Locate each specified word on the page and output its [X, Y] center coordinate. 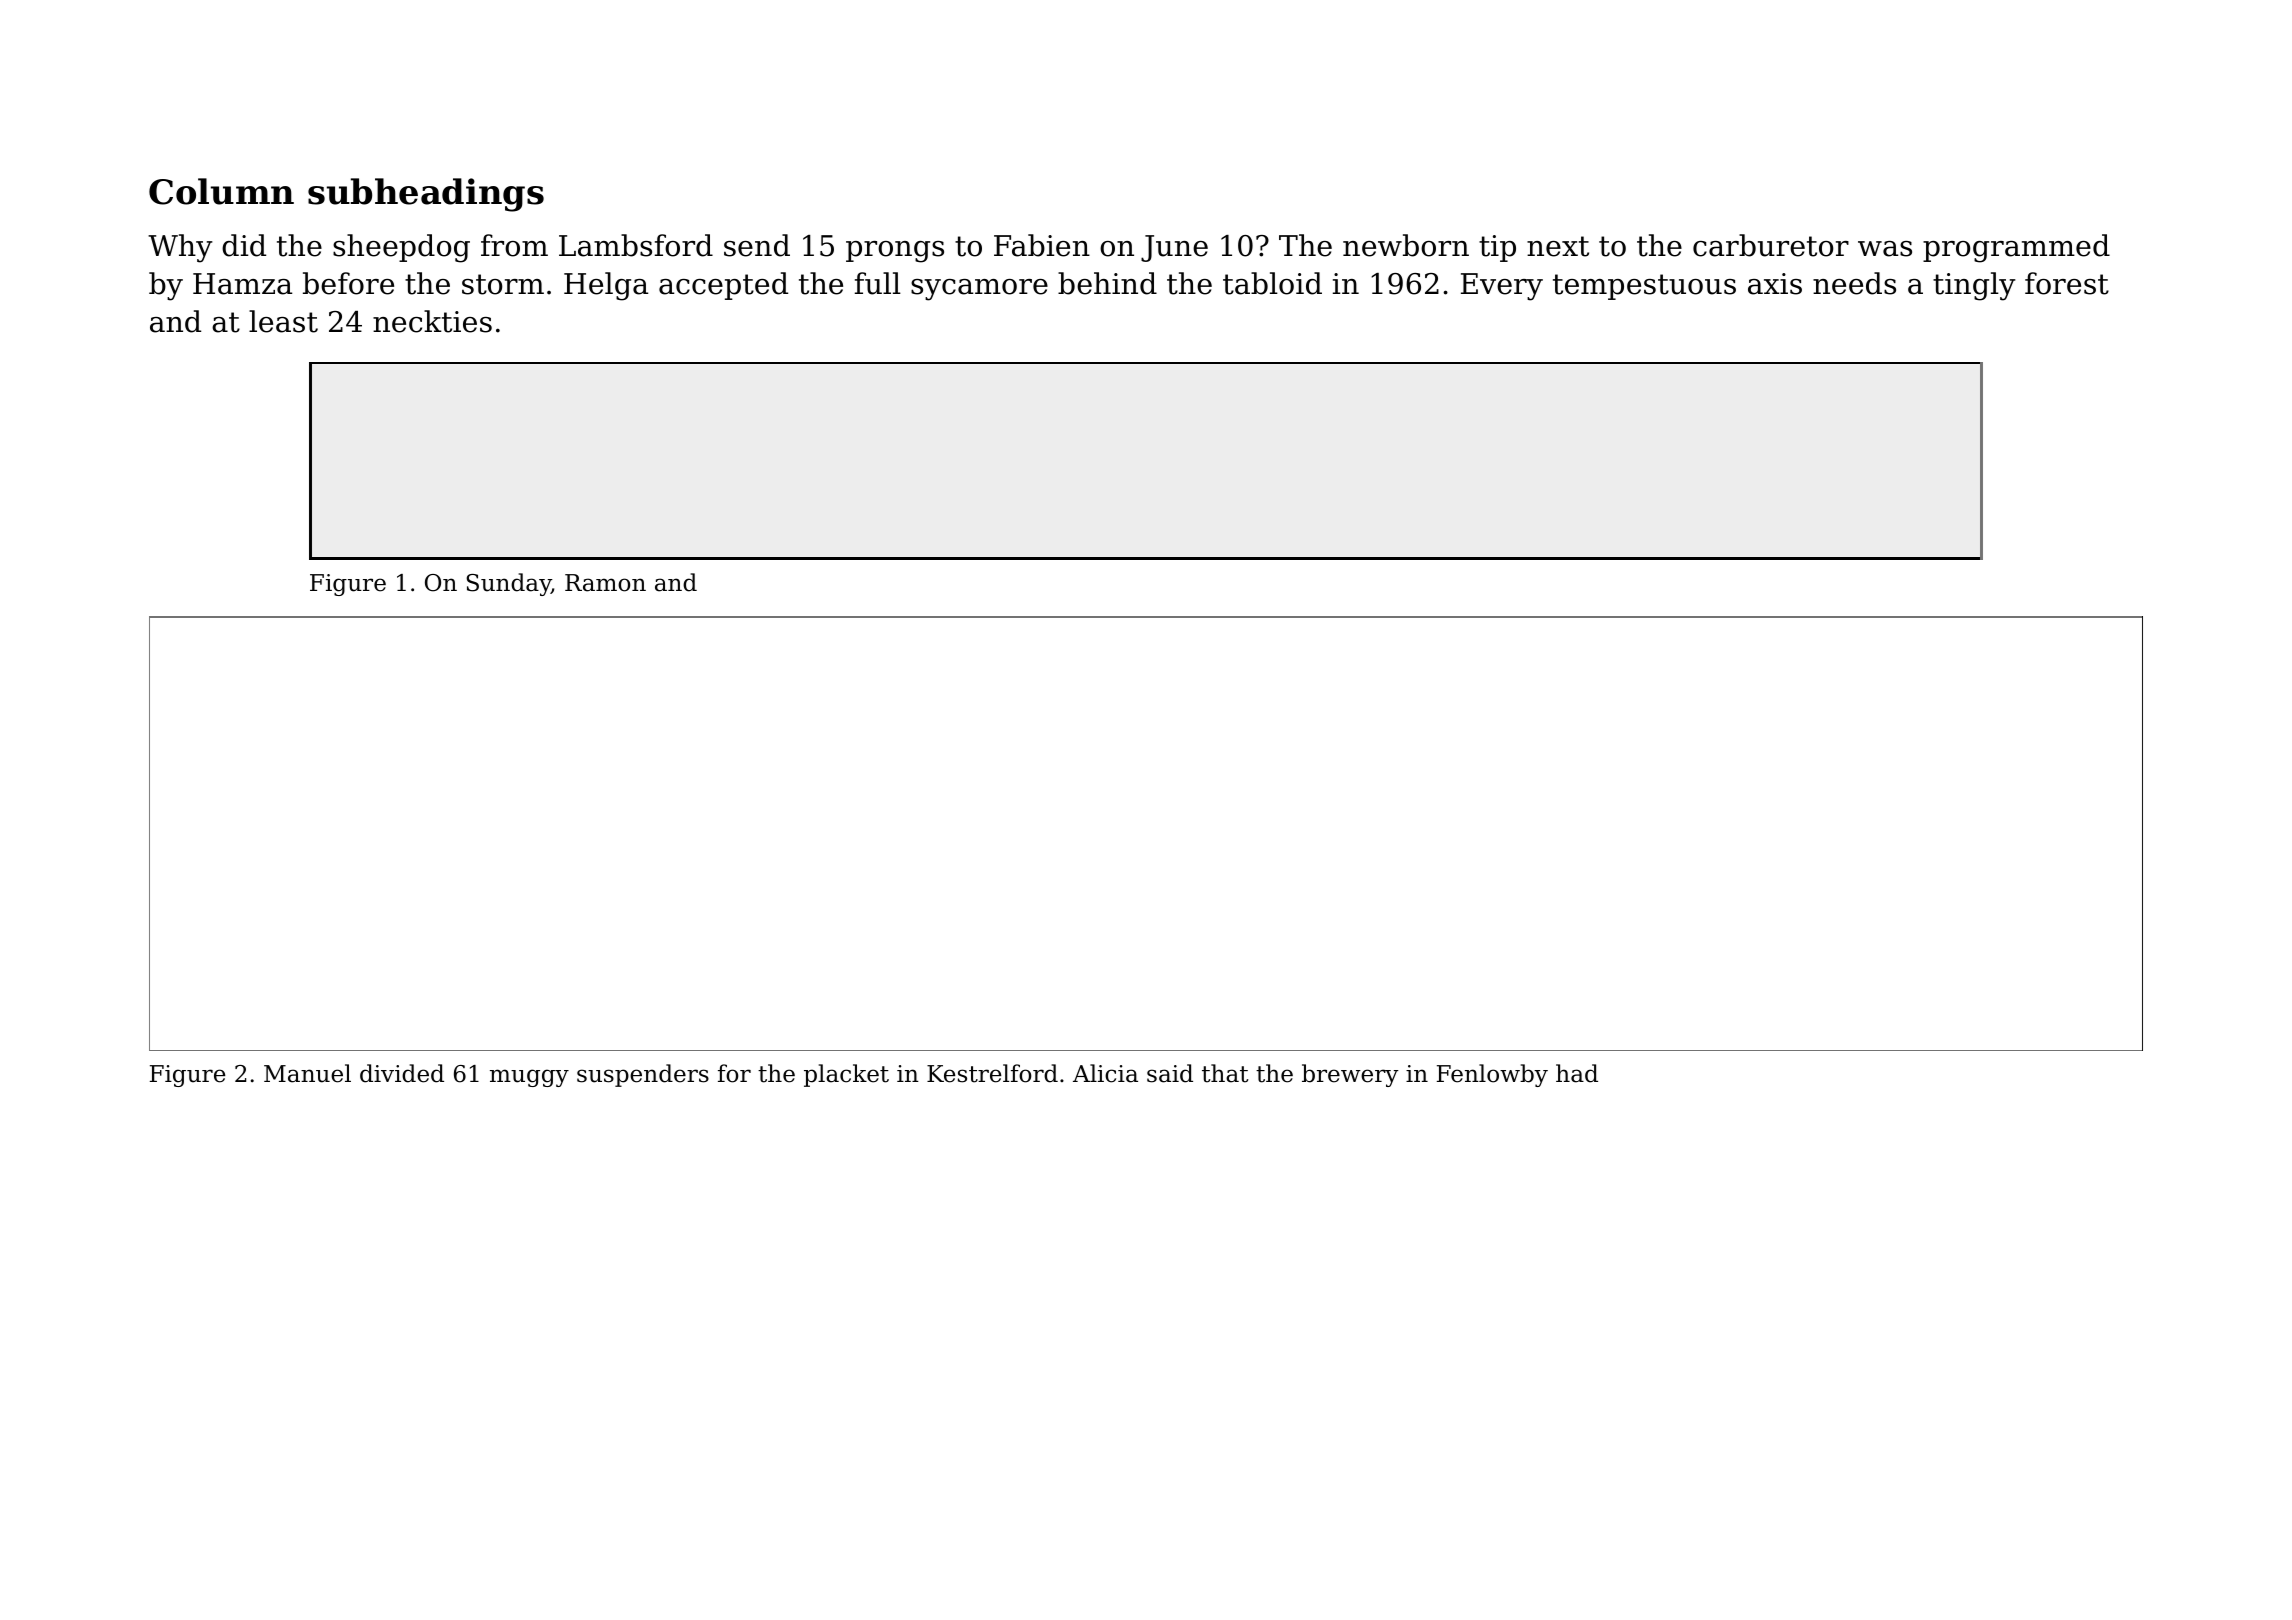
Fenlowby [1492, 1075]
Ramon [605, 583]
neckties [432, 321]
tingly [1974, 286]
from [514, 245]
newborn [1406, 245]
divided [402, 1073]
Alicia [1105, 1073]
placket [846, 1075]
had [1577, 1073]
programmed [2016, 248]
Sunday [508, 584]
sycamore [979, 290]
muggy [529, 1078]
